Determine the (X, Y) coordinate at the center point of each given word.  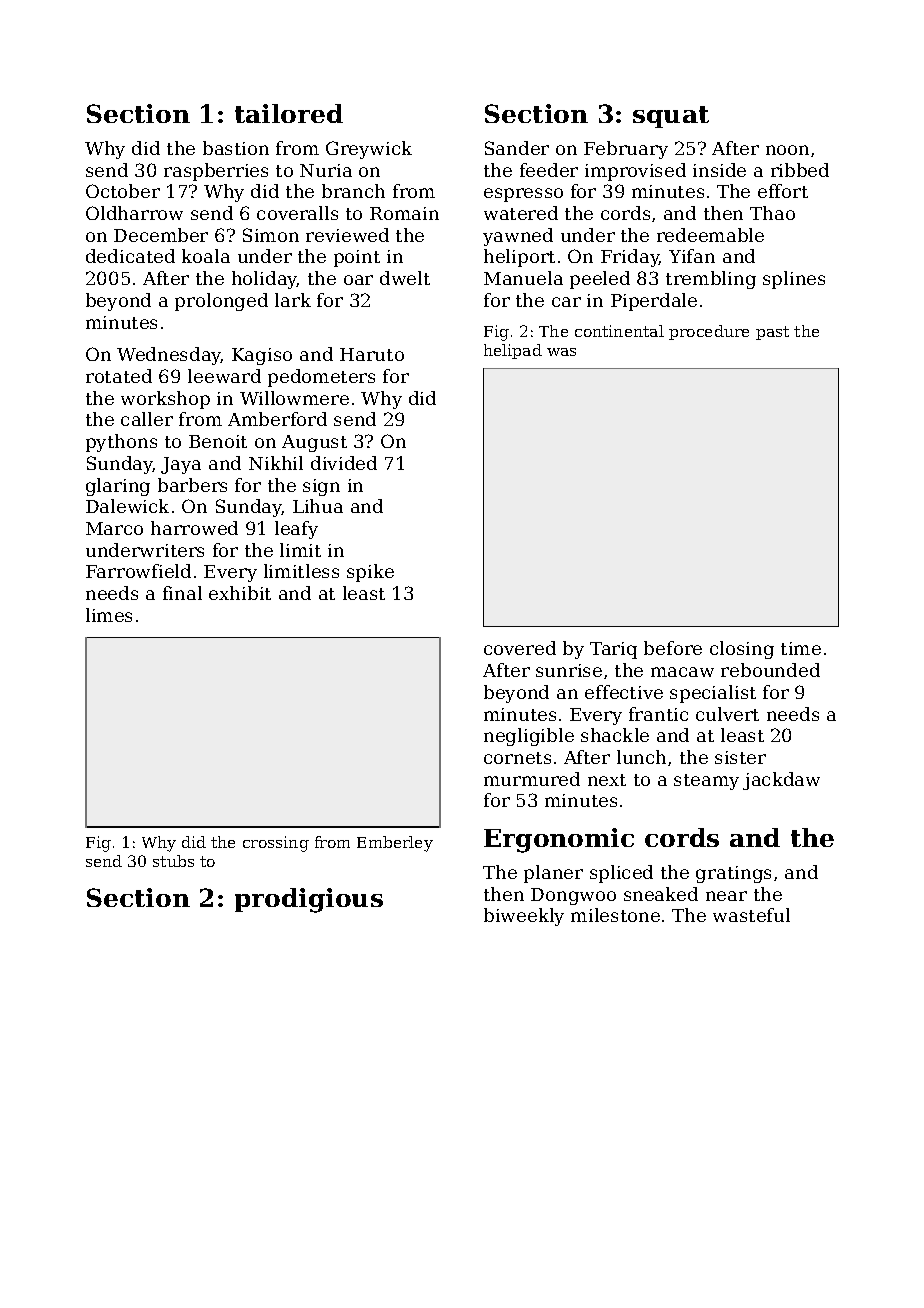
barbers (192, 485)
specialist (713, 694)
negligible (529, 737)
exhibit (240, 593)
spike (370, 573)
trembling (711, 280)
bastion (236, 148)
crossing (276, 844)
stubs (173, 861)
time (801, 648)
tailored (289, 113)
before (673, 648)
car (566, 302)
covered (520, 648)
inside (719, 170)
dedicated (130, 256)
